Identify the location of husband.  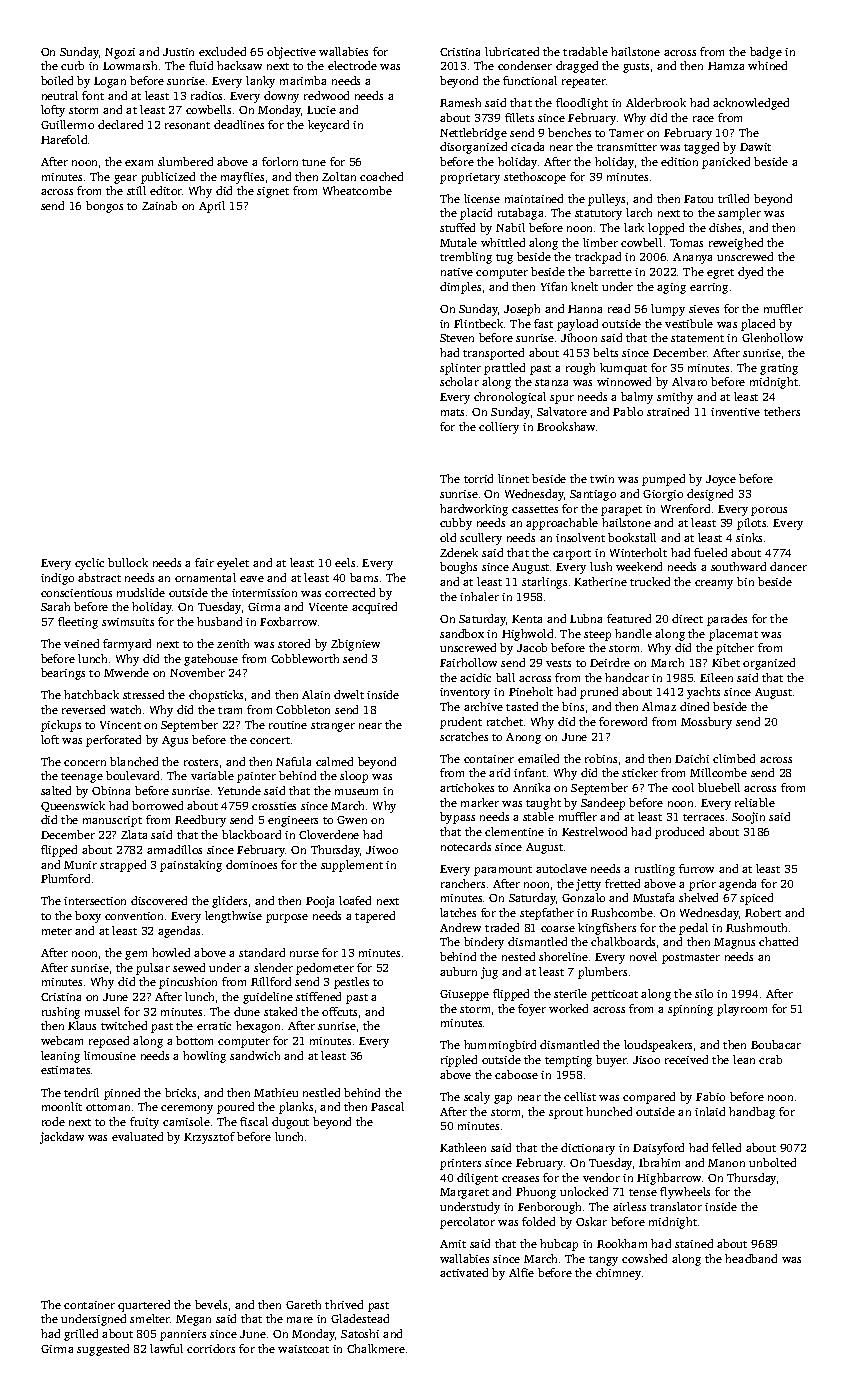
(219, 621).
